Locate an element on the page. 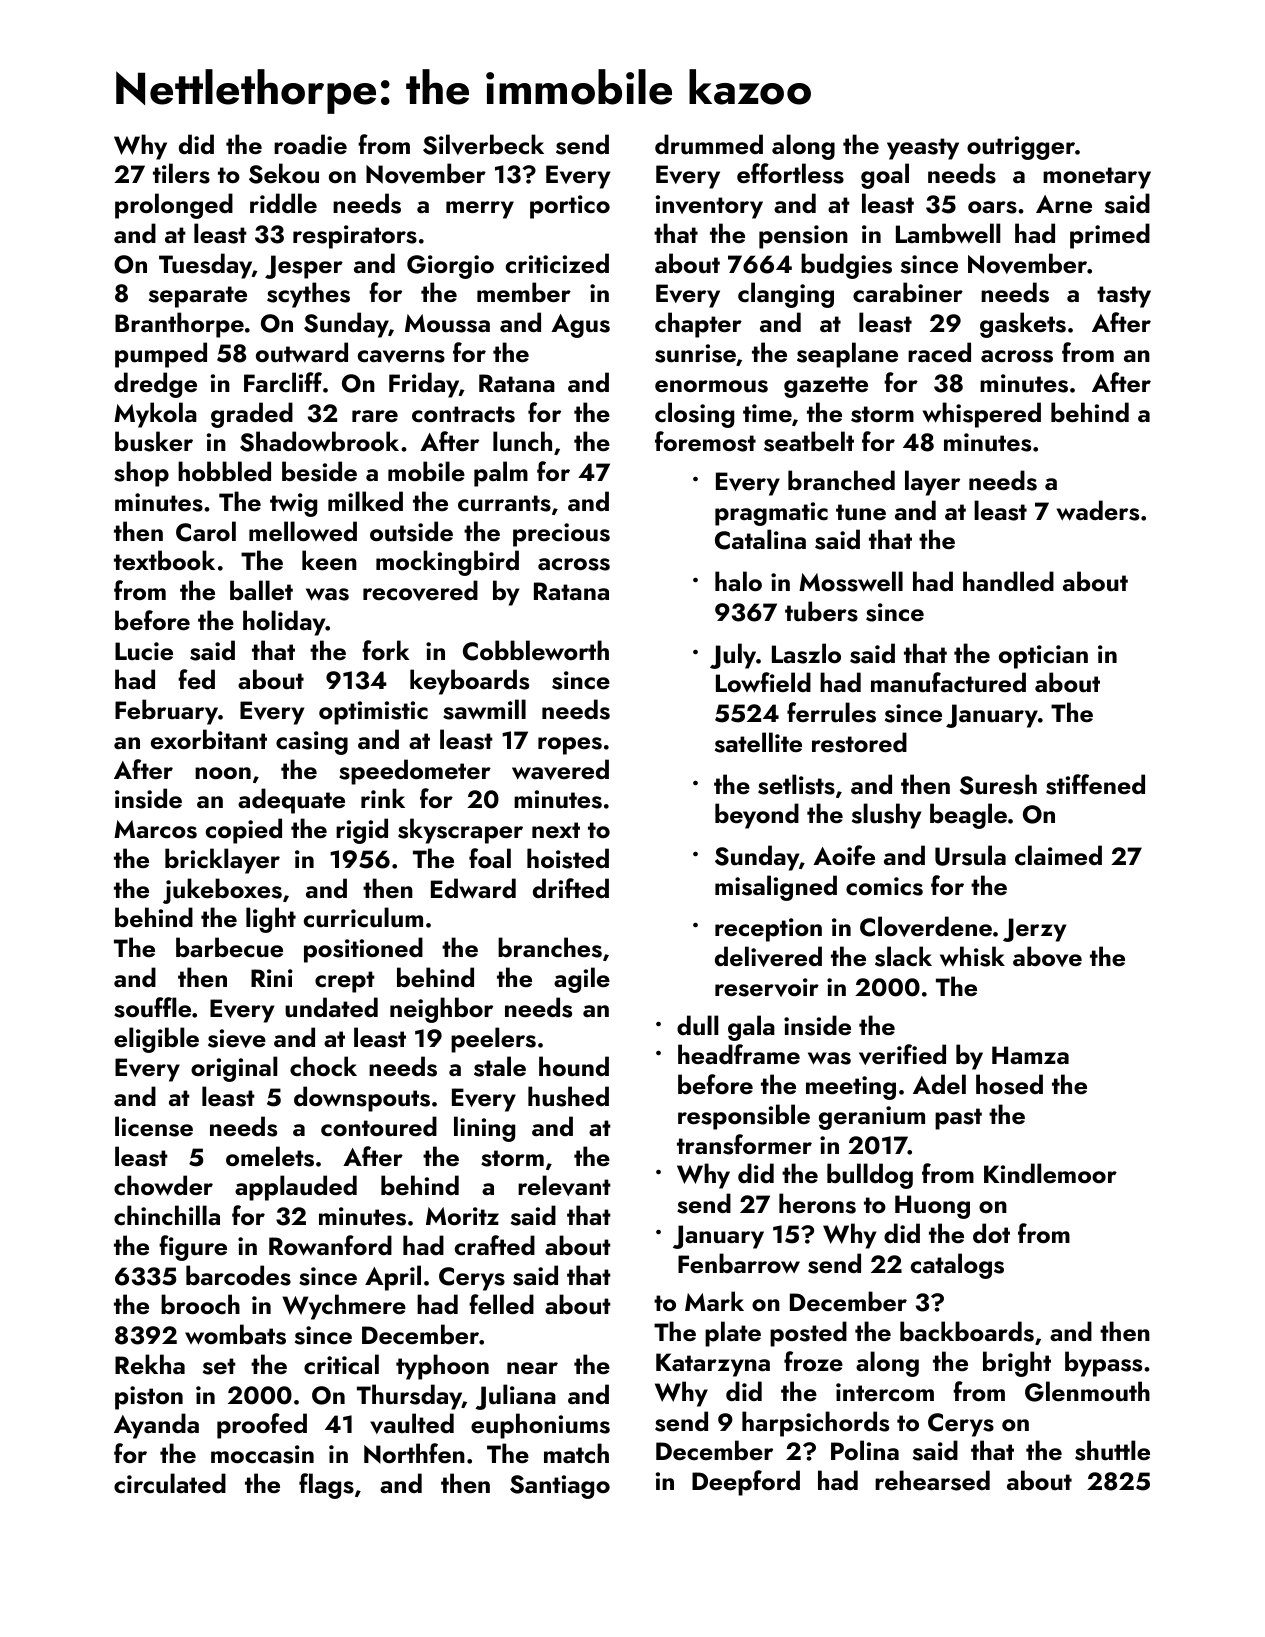  Kindlemoor is located at coordinates (1050, 1173).
